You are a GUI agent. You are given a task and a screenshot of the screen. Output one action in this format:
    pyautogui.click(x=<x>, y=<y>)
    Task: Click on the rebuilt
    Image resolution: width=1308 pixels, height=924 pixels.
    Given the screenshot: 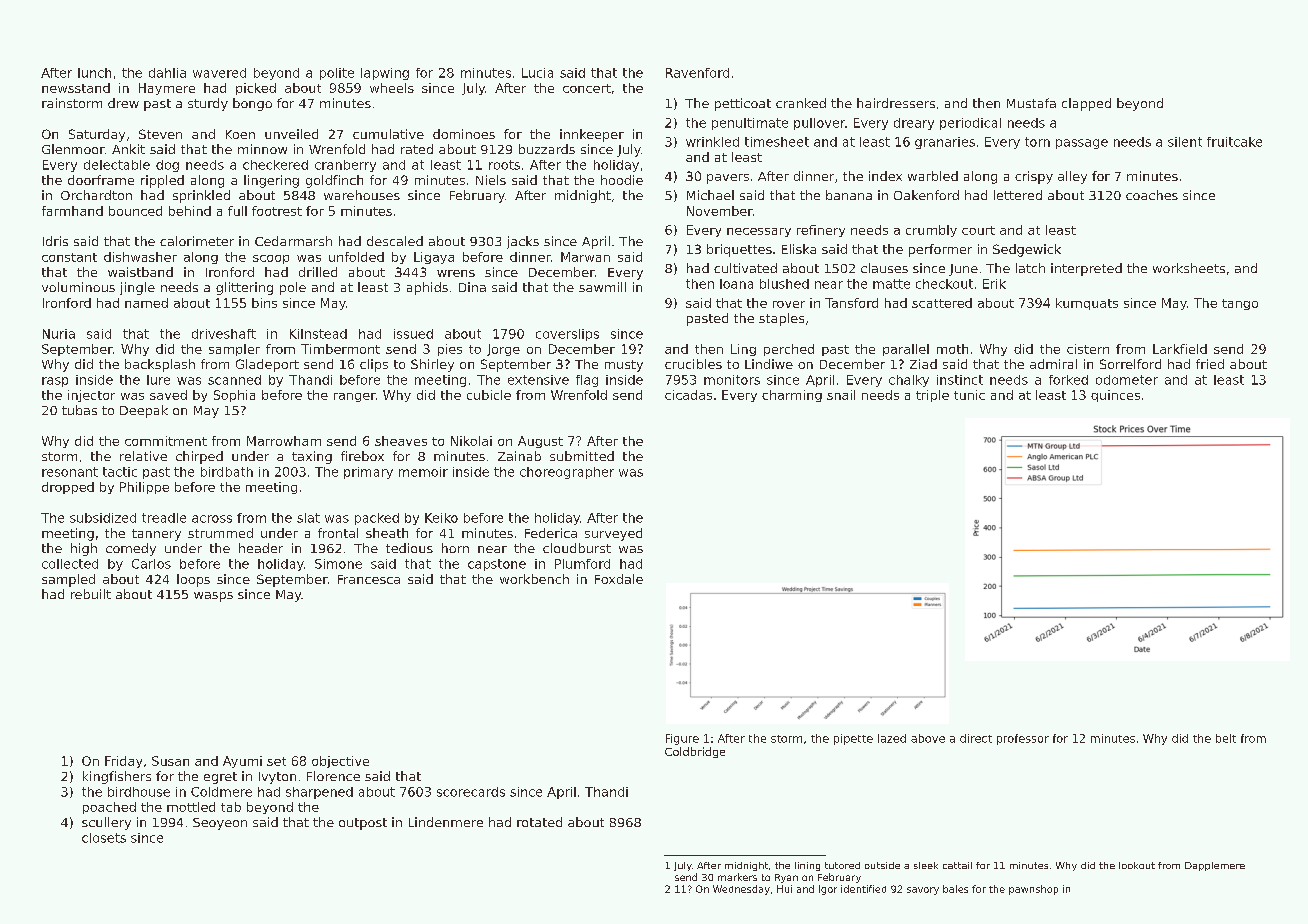 What is the action you would take?
    pyautogui.click(x=91, y=594)
